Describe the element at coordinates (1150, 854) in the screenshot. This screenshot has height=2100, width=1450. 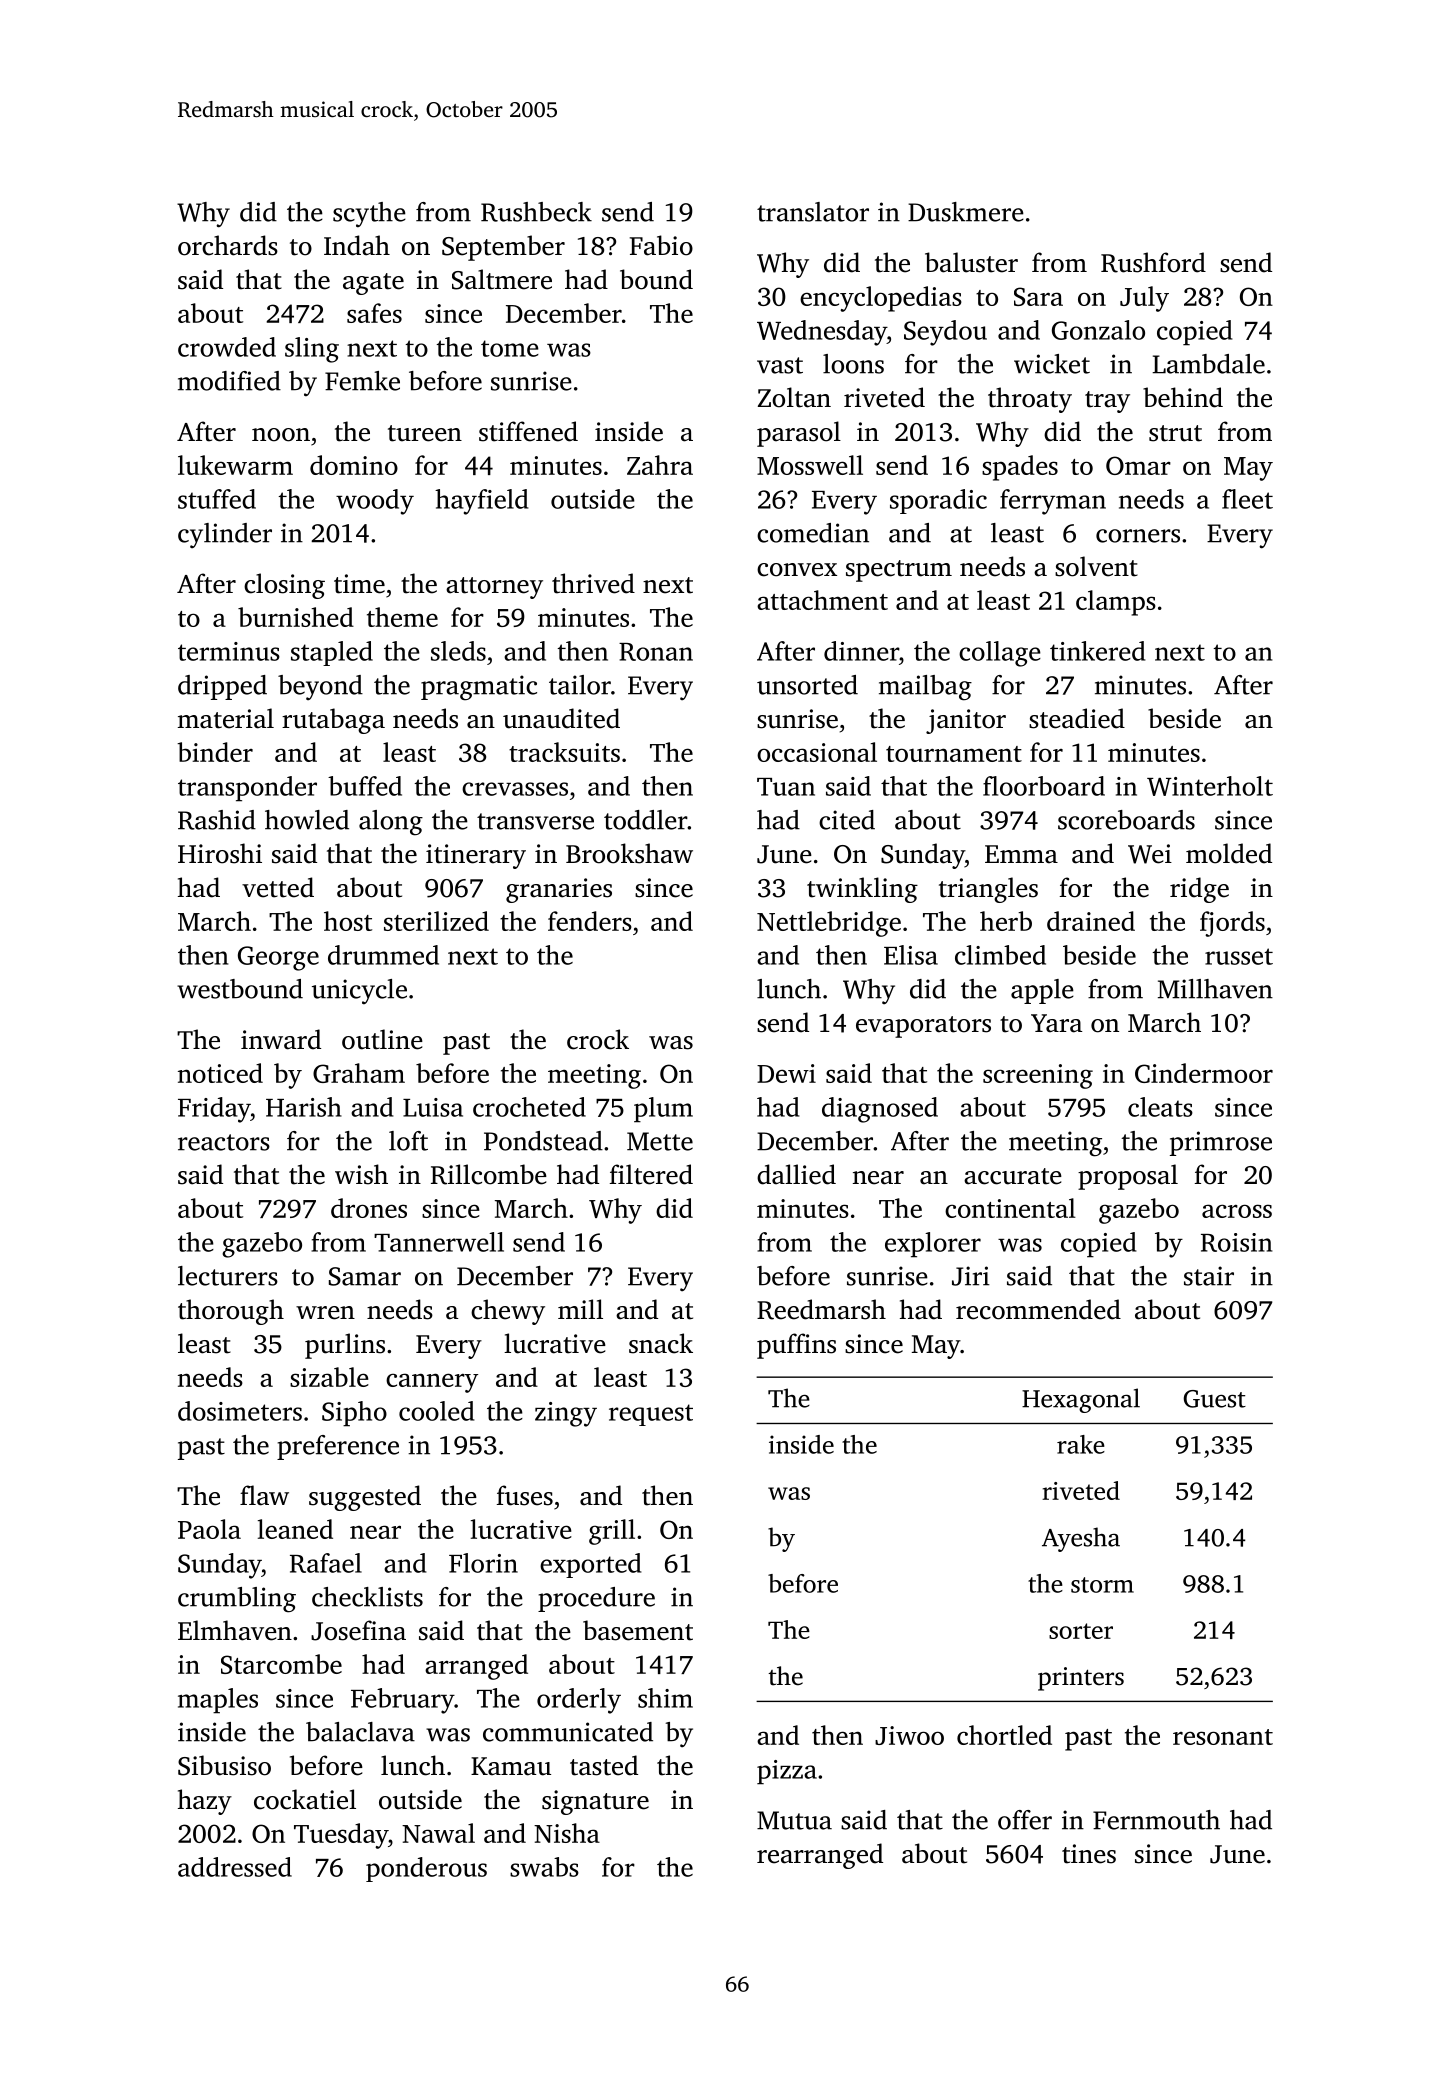
I see `Wei` at that location.
